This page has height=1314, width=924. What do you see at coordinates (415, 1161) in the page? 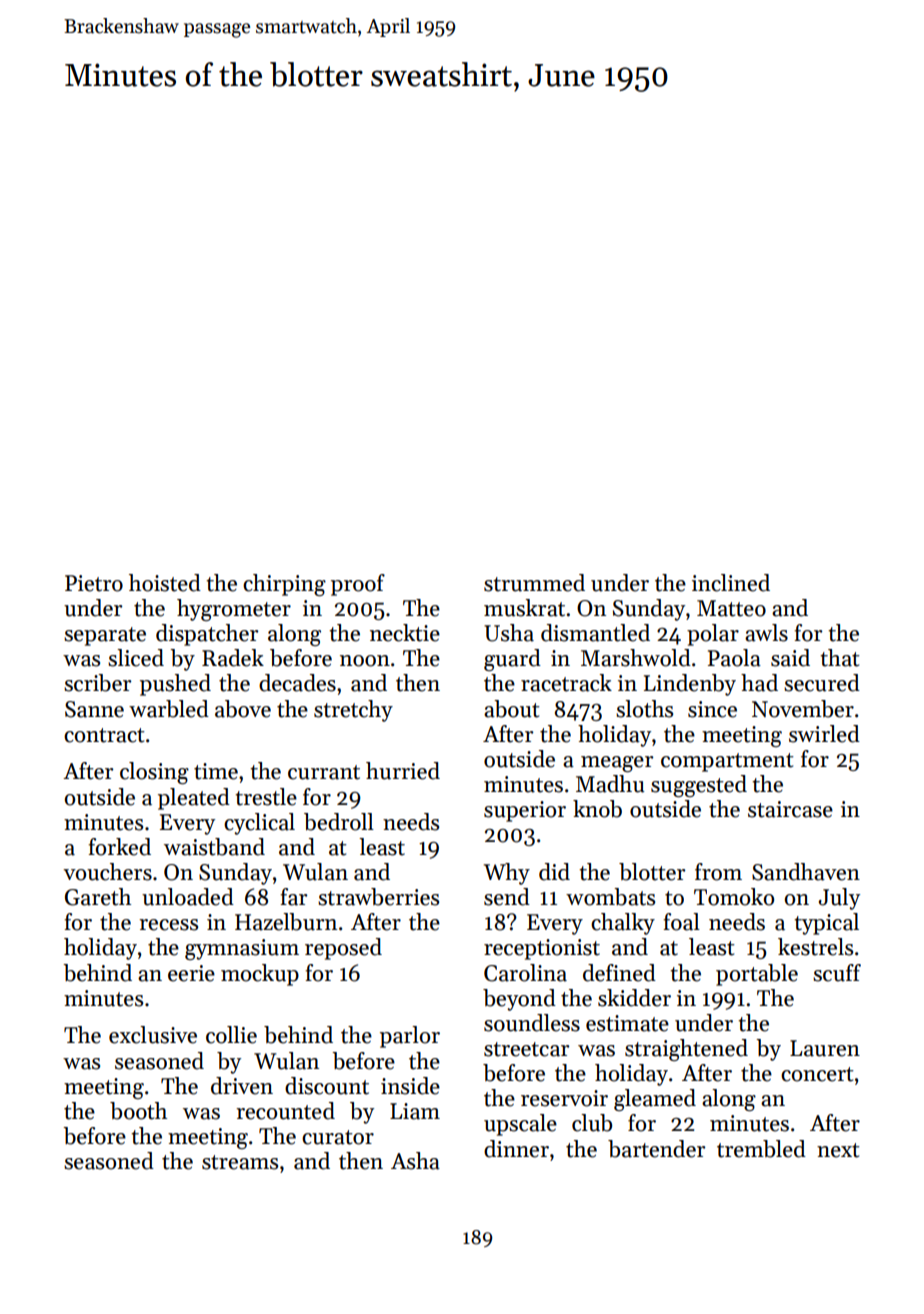
I see `Asha` at bounding box center [415, 1161].
